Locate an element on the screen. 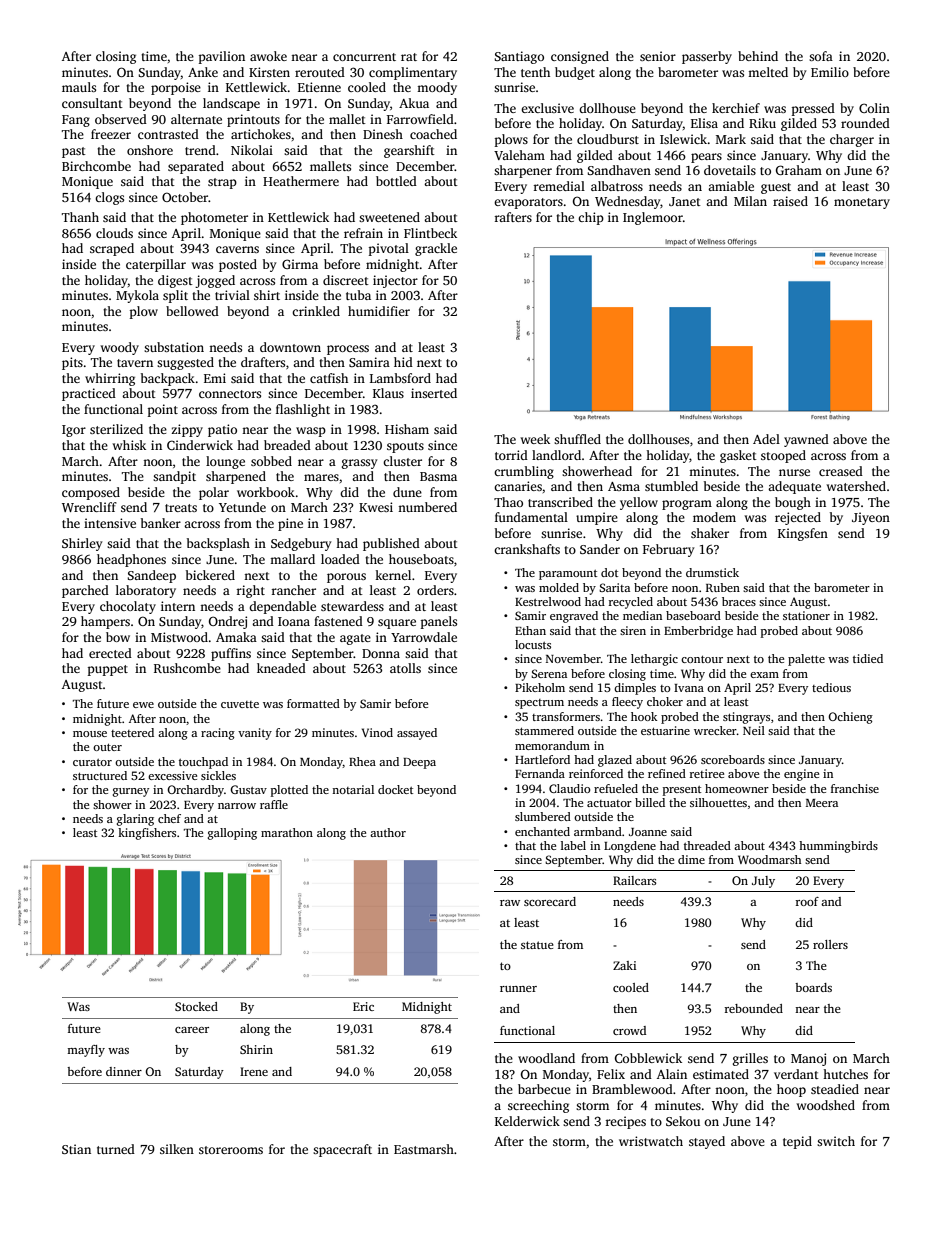 This screenshot has height=1233, width=952. Vinod is located at coordinates (377, 732).
